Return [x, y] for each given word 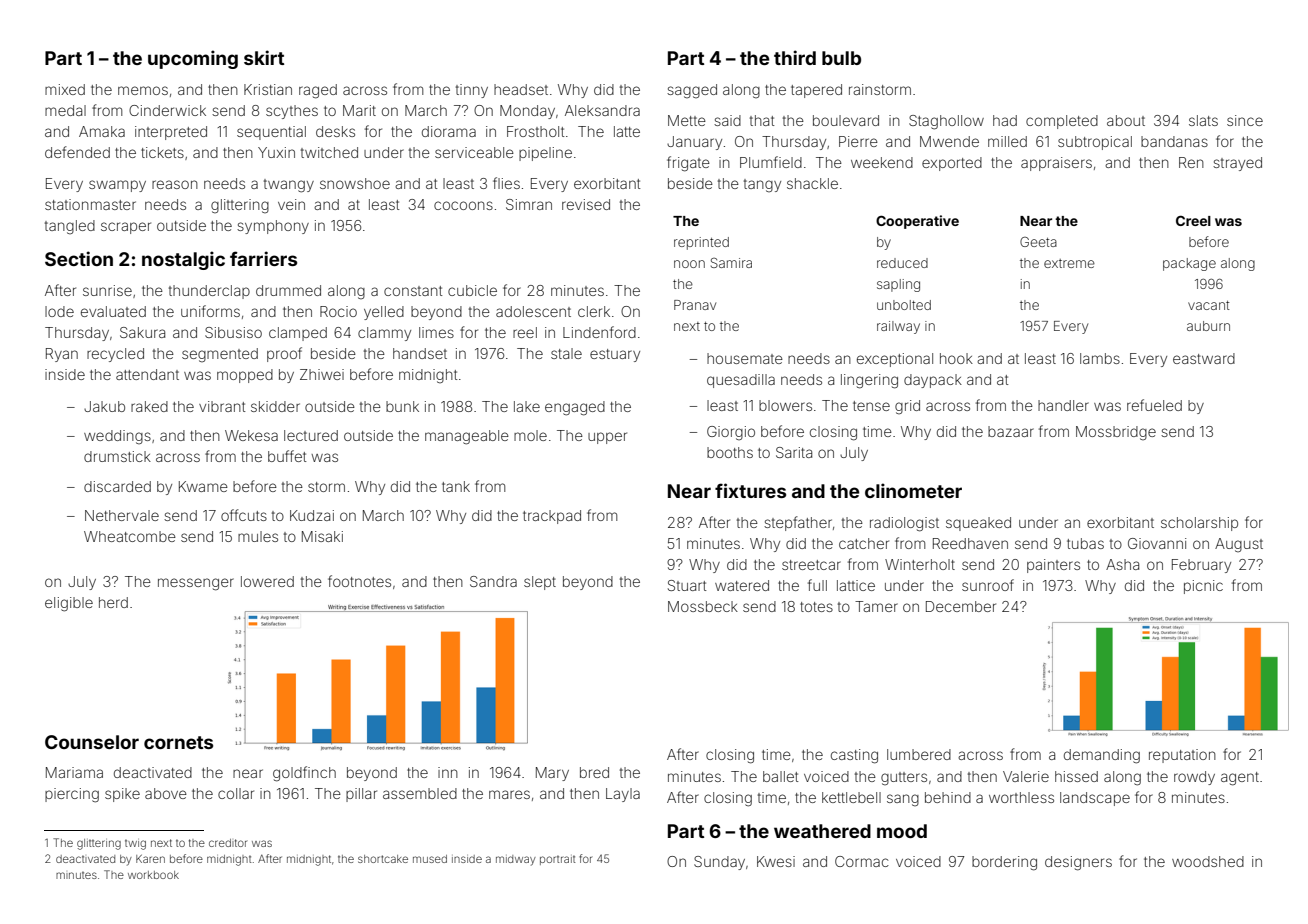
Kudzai [312, 515]
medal [65, 110]
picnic [1203, 587]
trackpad [552, 517]
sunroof [988, 585]
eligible [69, 604]
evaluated [113, 311]
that [762, 120]
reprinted [701, 243]
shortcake [383, 859]
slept [540, 583]
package [1189, 264]
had [1005, 120]
